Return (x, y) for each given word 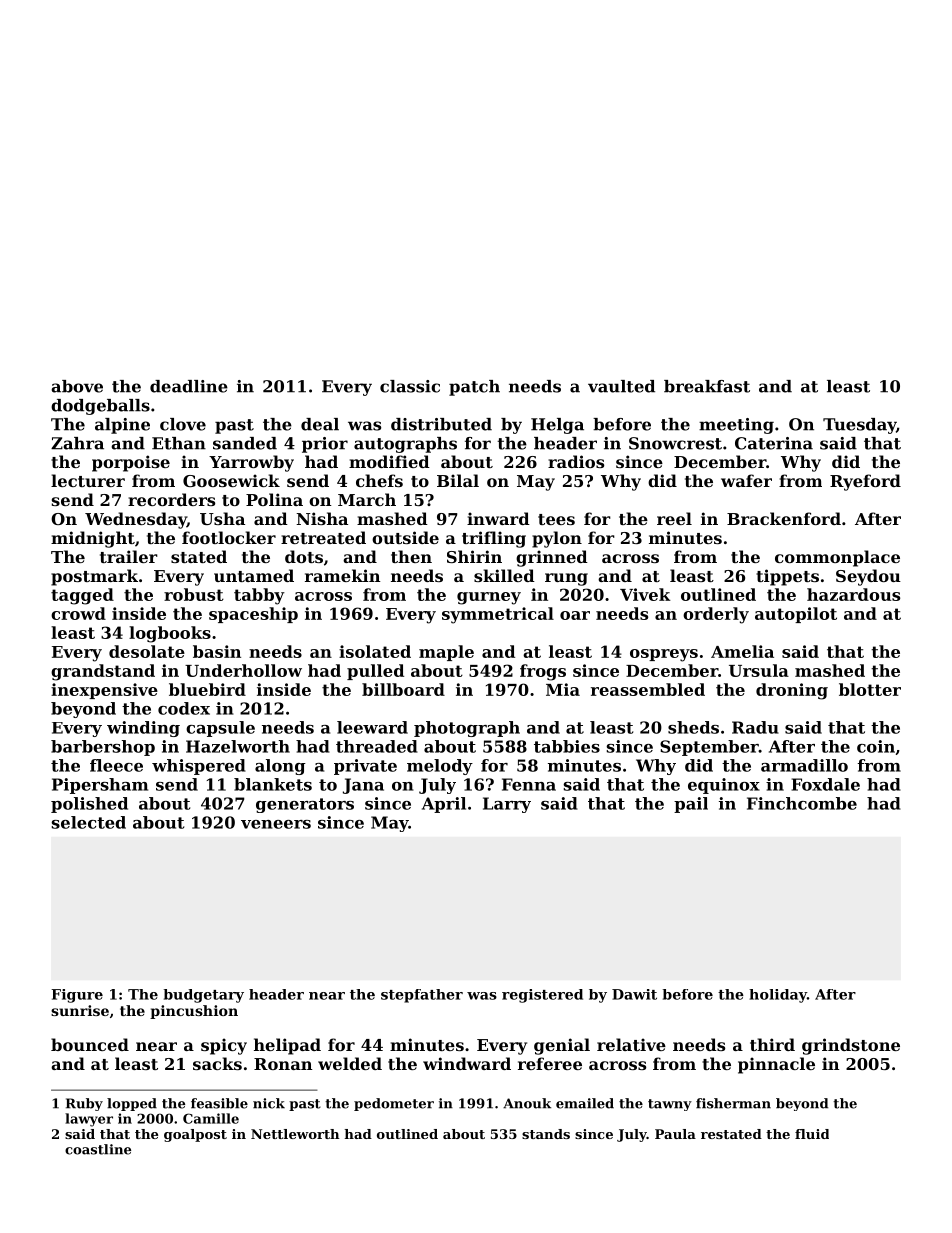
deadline (189, 386)
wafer (746, 480)
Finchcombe (802, 803)
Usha (222, 518)
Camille (211, 1118)
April (444, 805)
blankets (273, 784)
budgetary (204, 996)
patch (474, 388)
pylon (557, 539)
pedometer (394, 1104)
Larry (507, 805)
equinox (724, 786)
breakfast (707, 386)
